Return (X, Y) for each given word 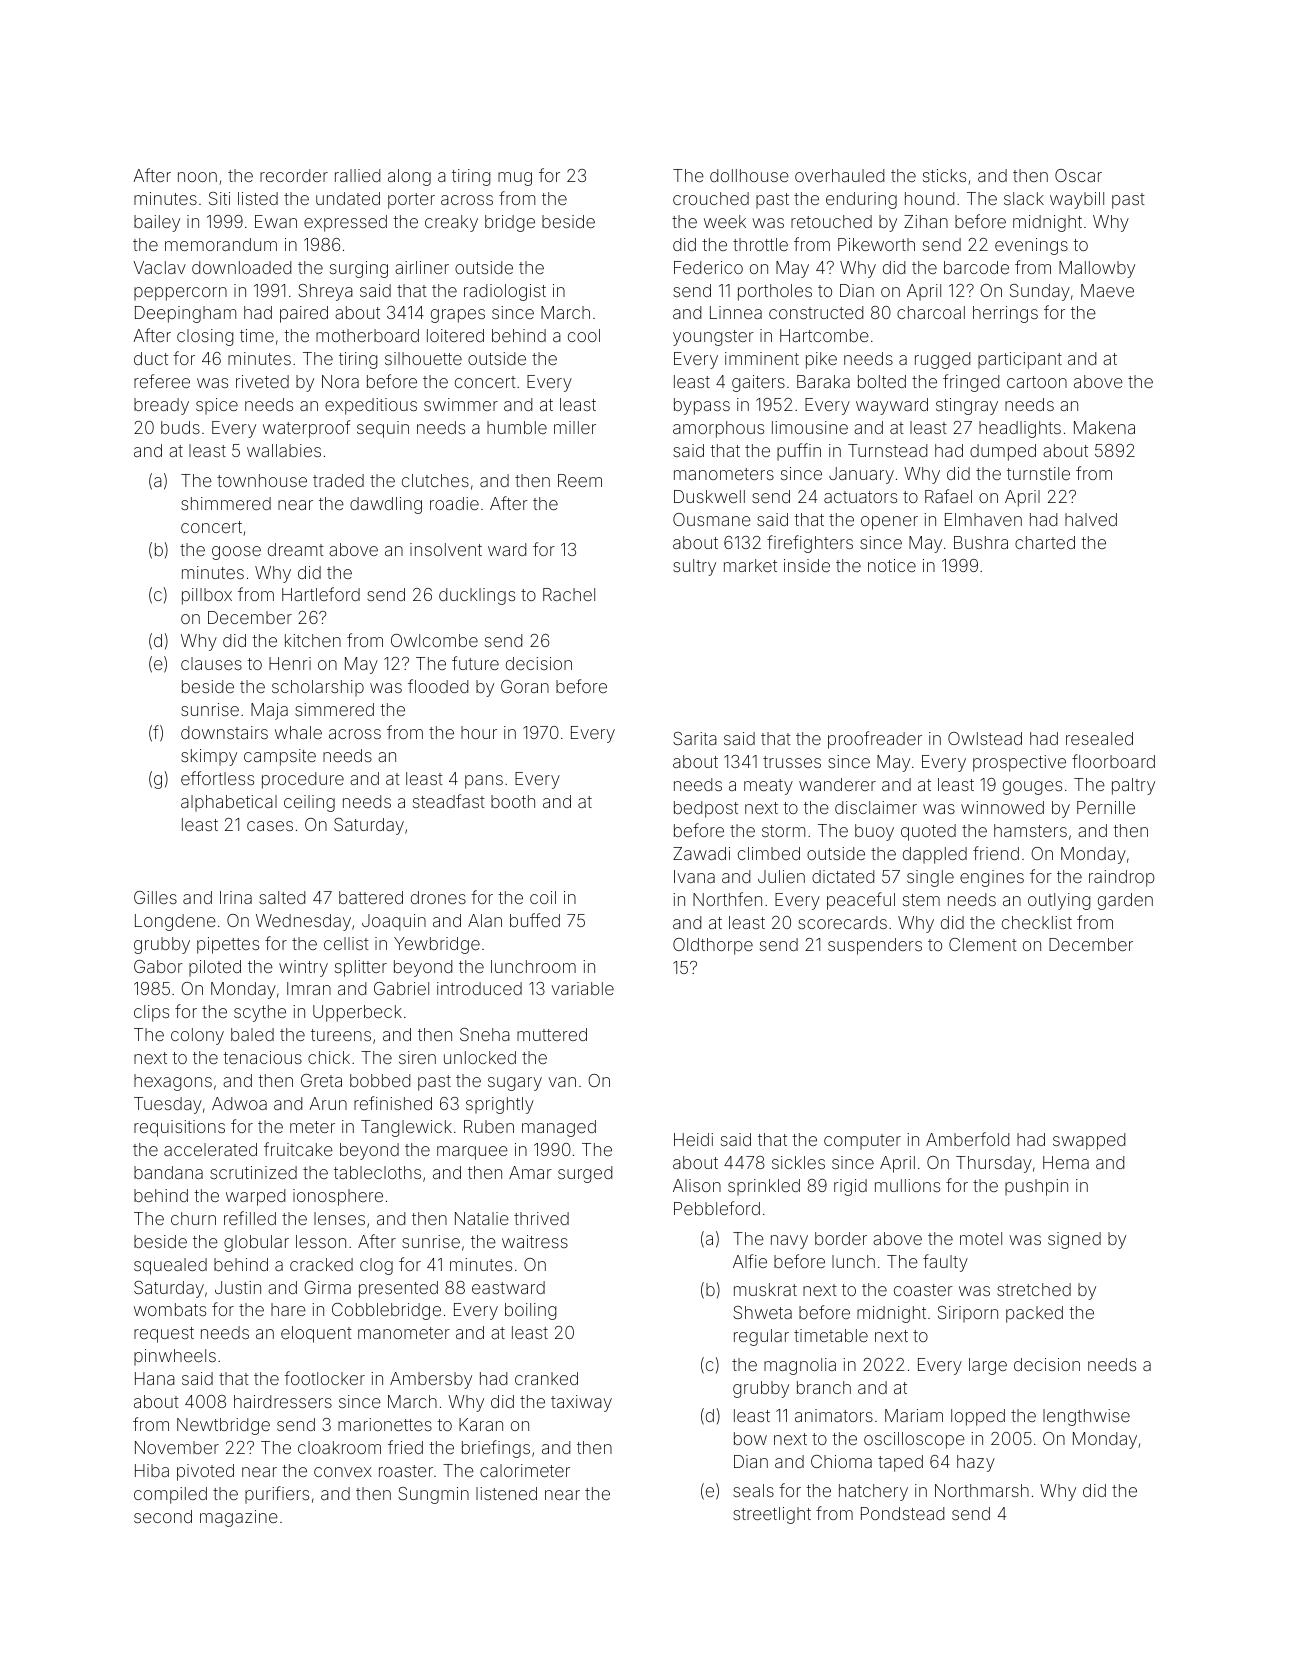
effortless (217, 778)
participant (1020, 360)
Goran (525, 686)
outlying (1059, 901)
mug (515, 179)
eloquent (316, 1334)
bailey (157, 223)
